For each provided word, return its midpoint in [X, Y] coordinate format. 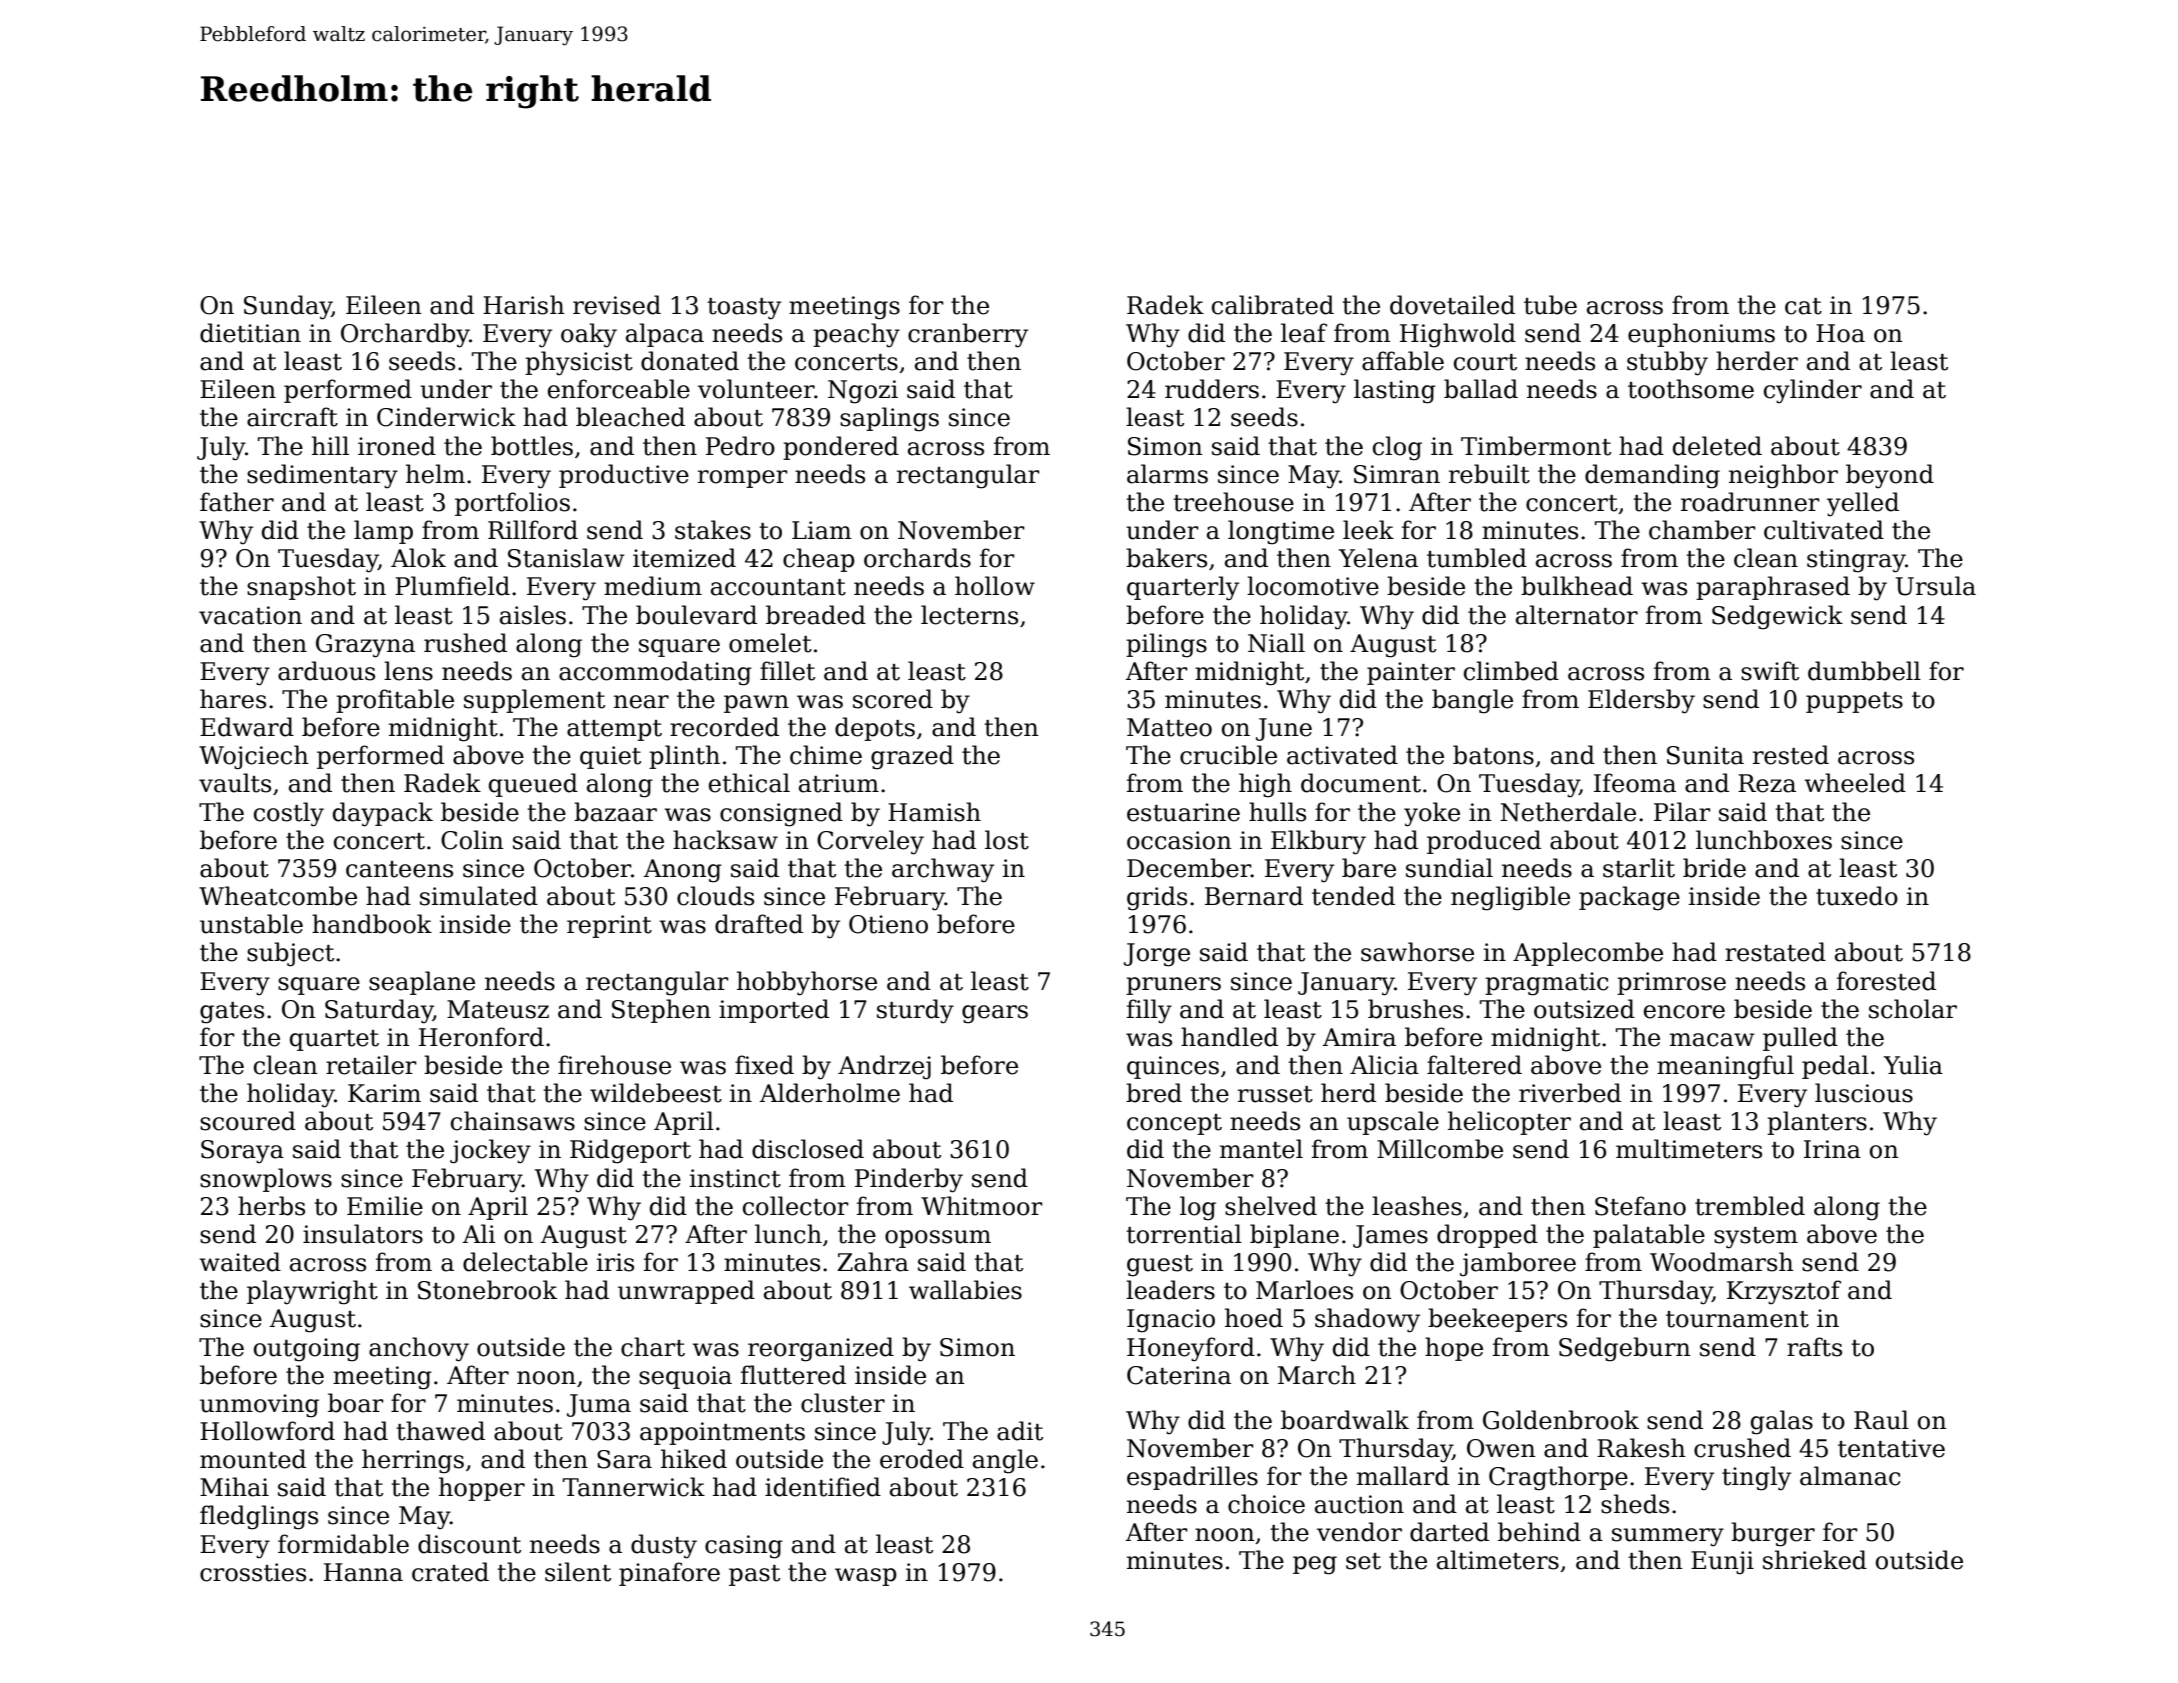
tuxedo [1857, 896]
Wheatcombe [278, 896]
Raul [1881, 1420]
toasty [744, 309]
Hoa [1840, 333]
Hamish [934, 812]
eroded [922, 1459]
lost [1007, 840]
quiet [610, 757]
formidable [343, 1544]
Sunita [1705, 755]
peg [1315, 1565]
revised [617, 305]
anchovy [419, 1349]
